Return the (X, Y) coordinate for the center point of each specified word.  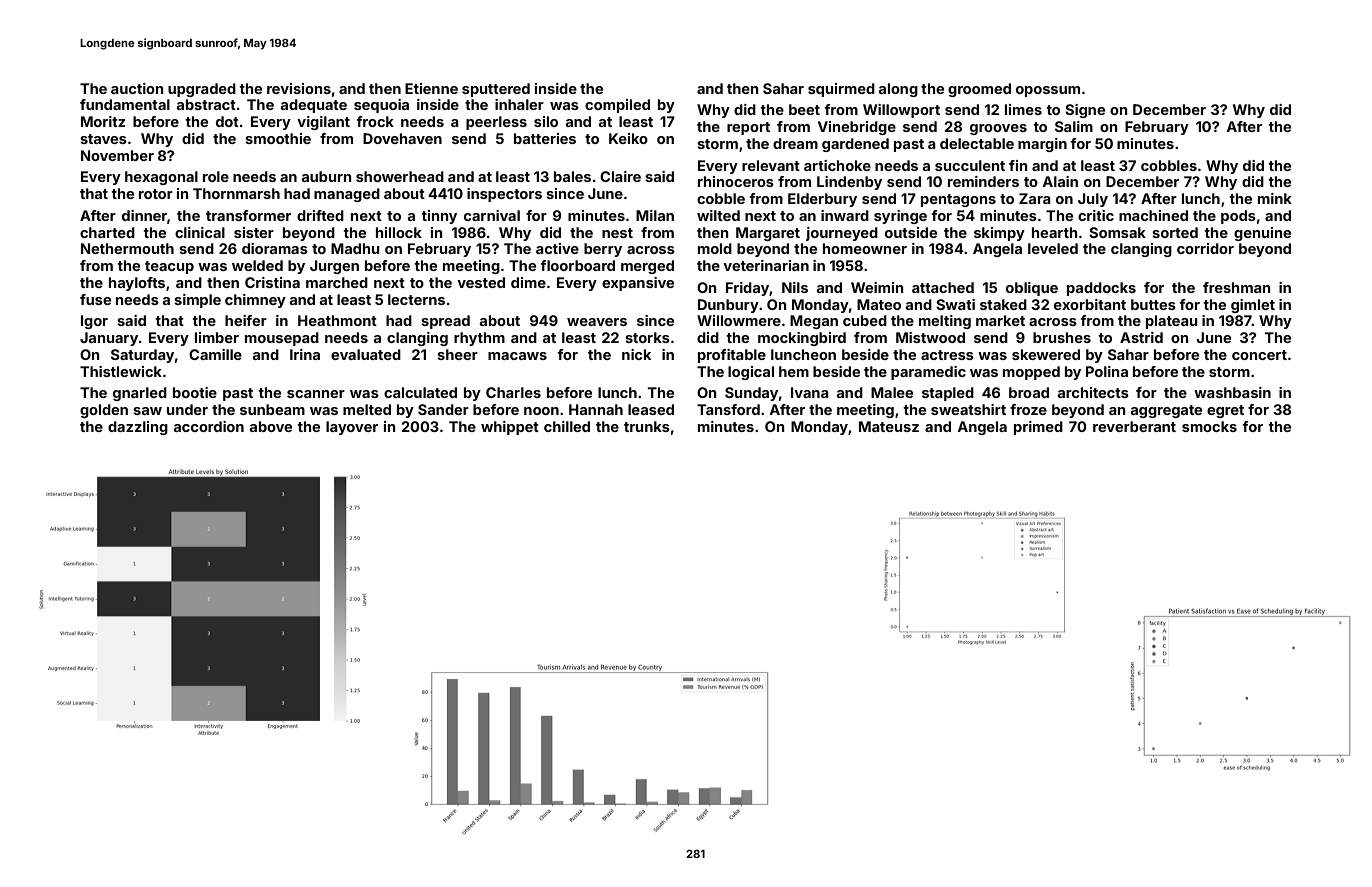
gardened (855, 145)
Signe (1085, 111)
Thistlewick (121, 371)
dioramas (275, 248)
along (898, 90)
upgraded (202, 90)
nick (636, 354)
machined (1153, 215)
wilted (718, 215)
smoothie (278, 138)
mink (1275, 198)
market (1000, 320)
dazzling (138, 428)
